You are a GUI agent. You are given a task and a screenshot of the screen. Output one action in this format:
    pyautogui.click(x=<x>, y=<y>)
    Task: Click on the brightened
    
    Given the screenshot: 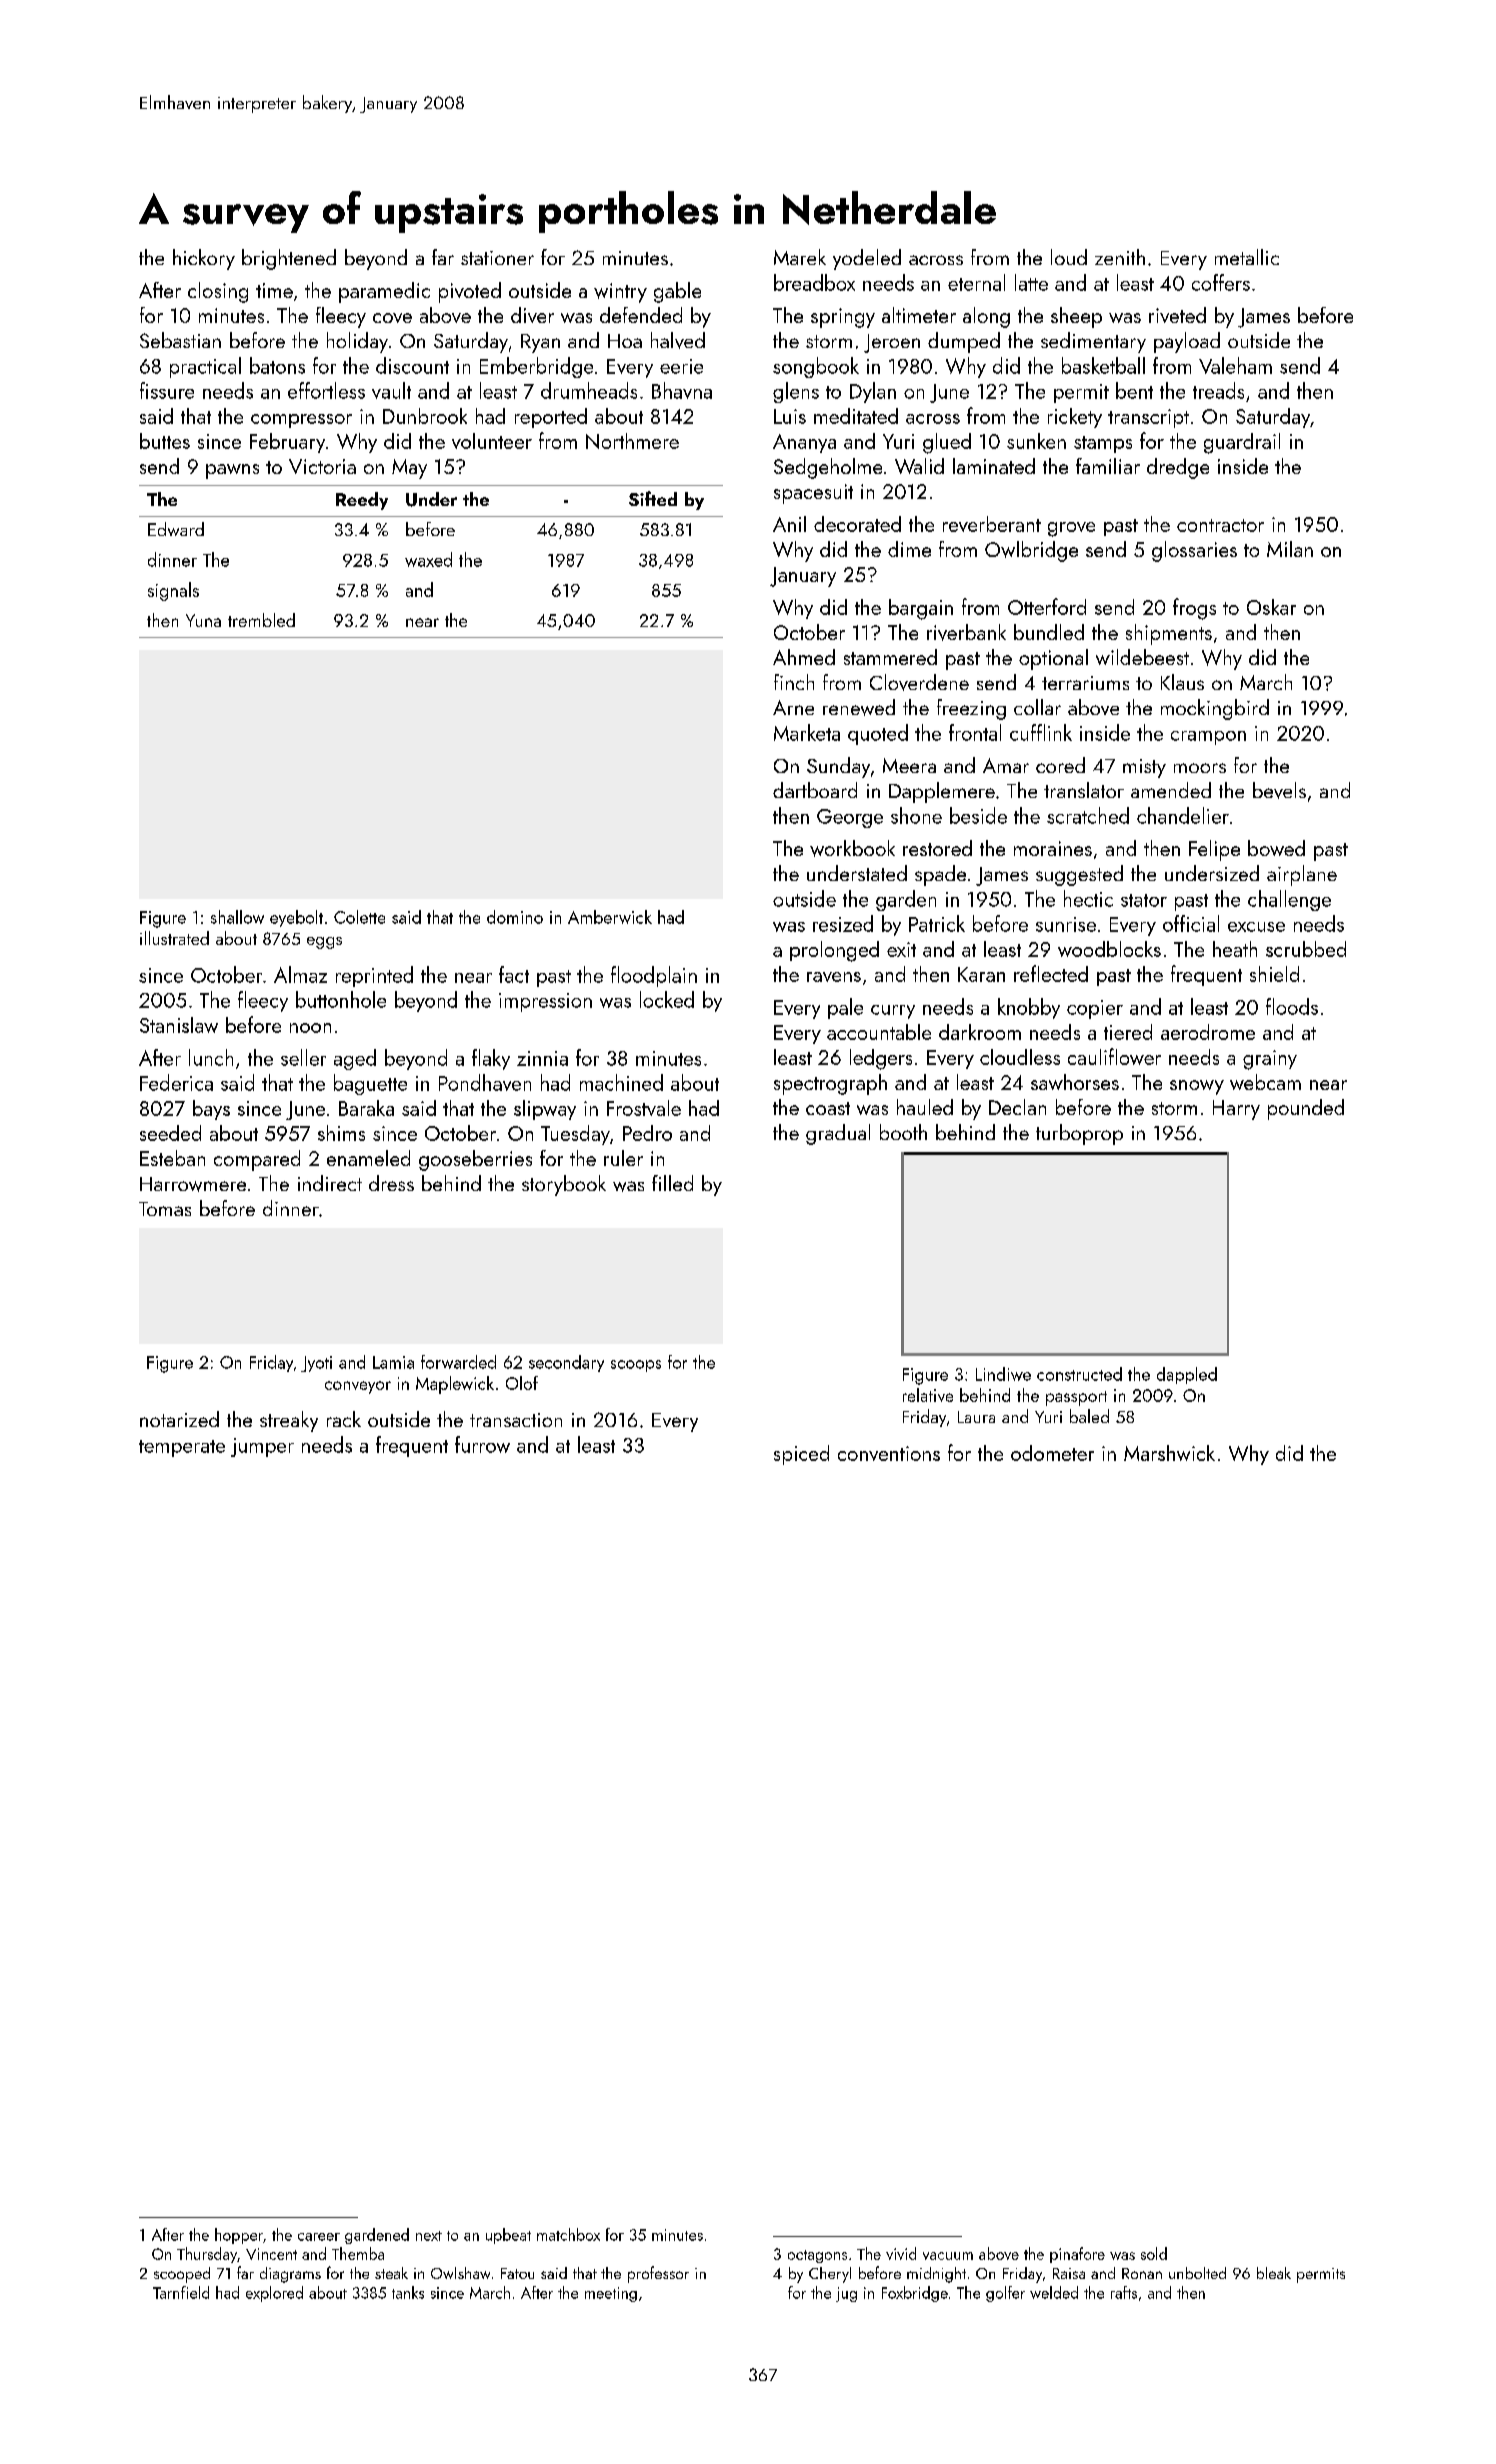 What is the action you would take?
    pyautogui.click(x=289, y=259)
